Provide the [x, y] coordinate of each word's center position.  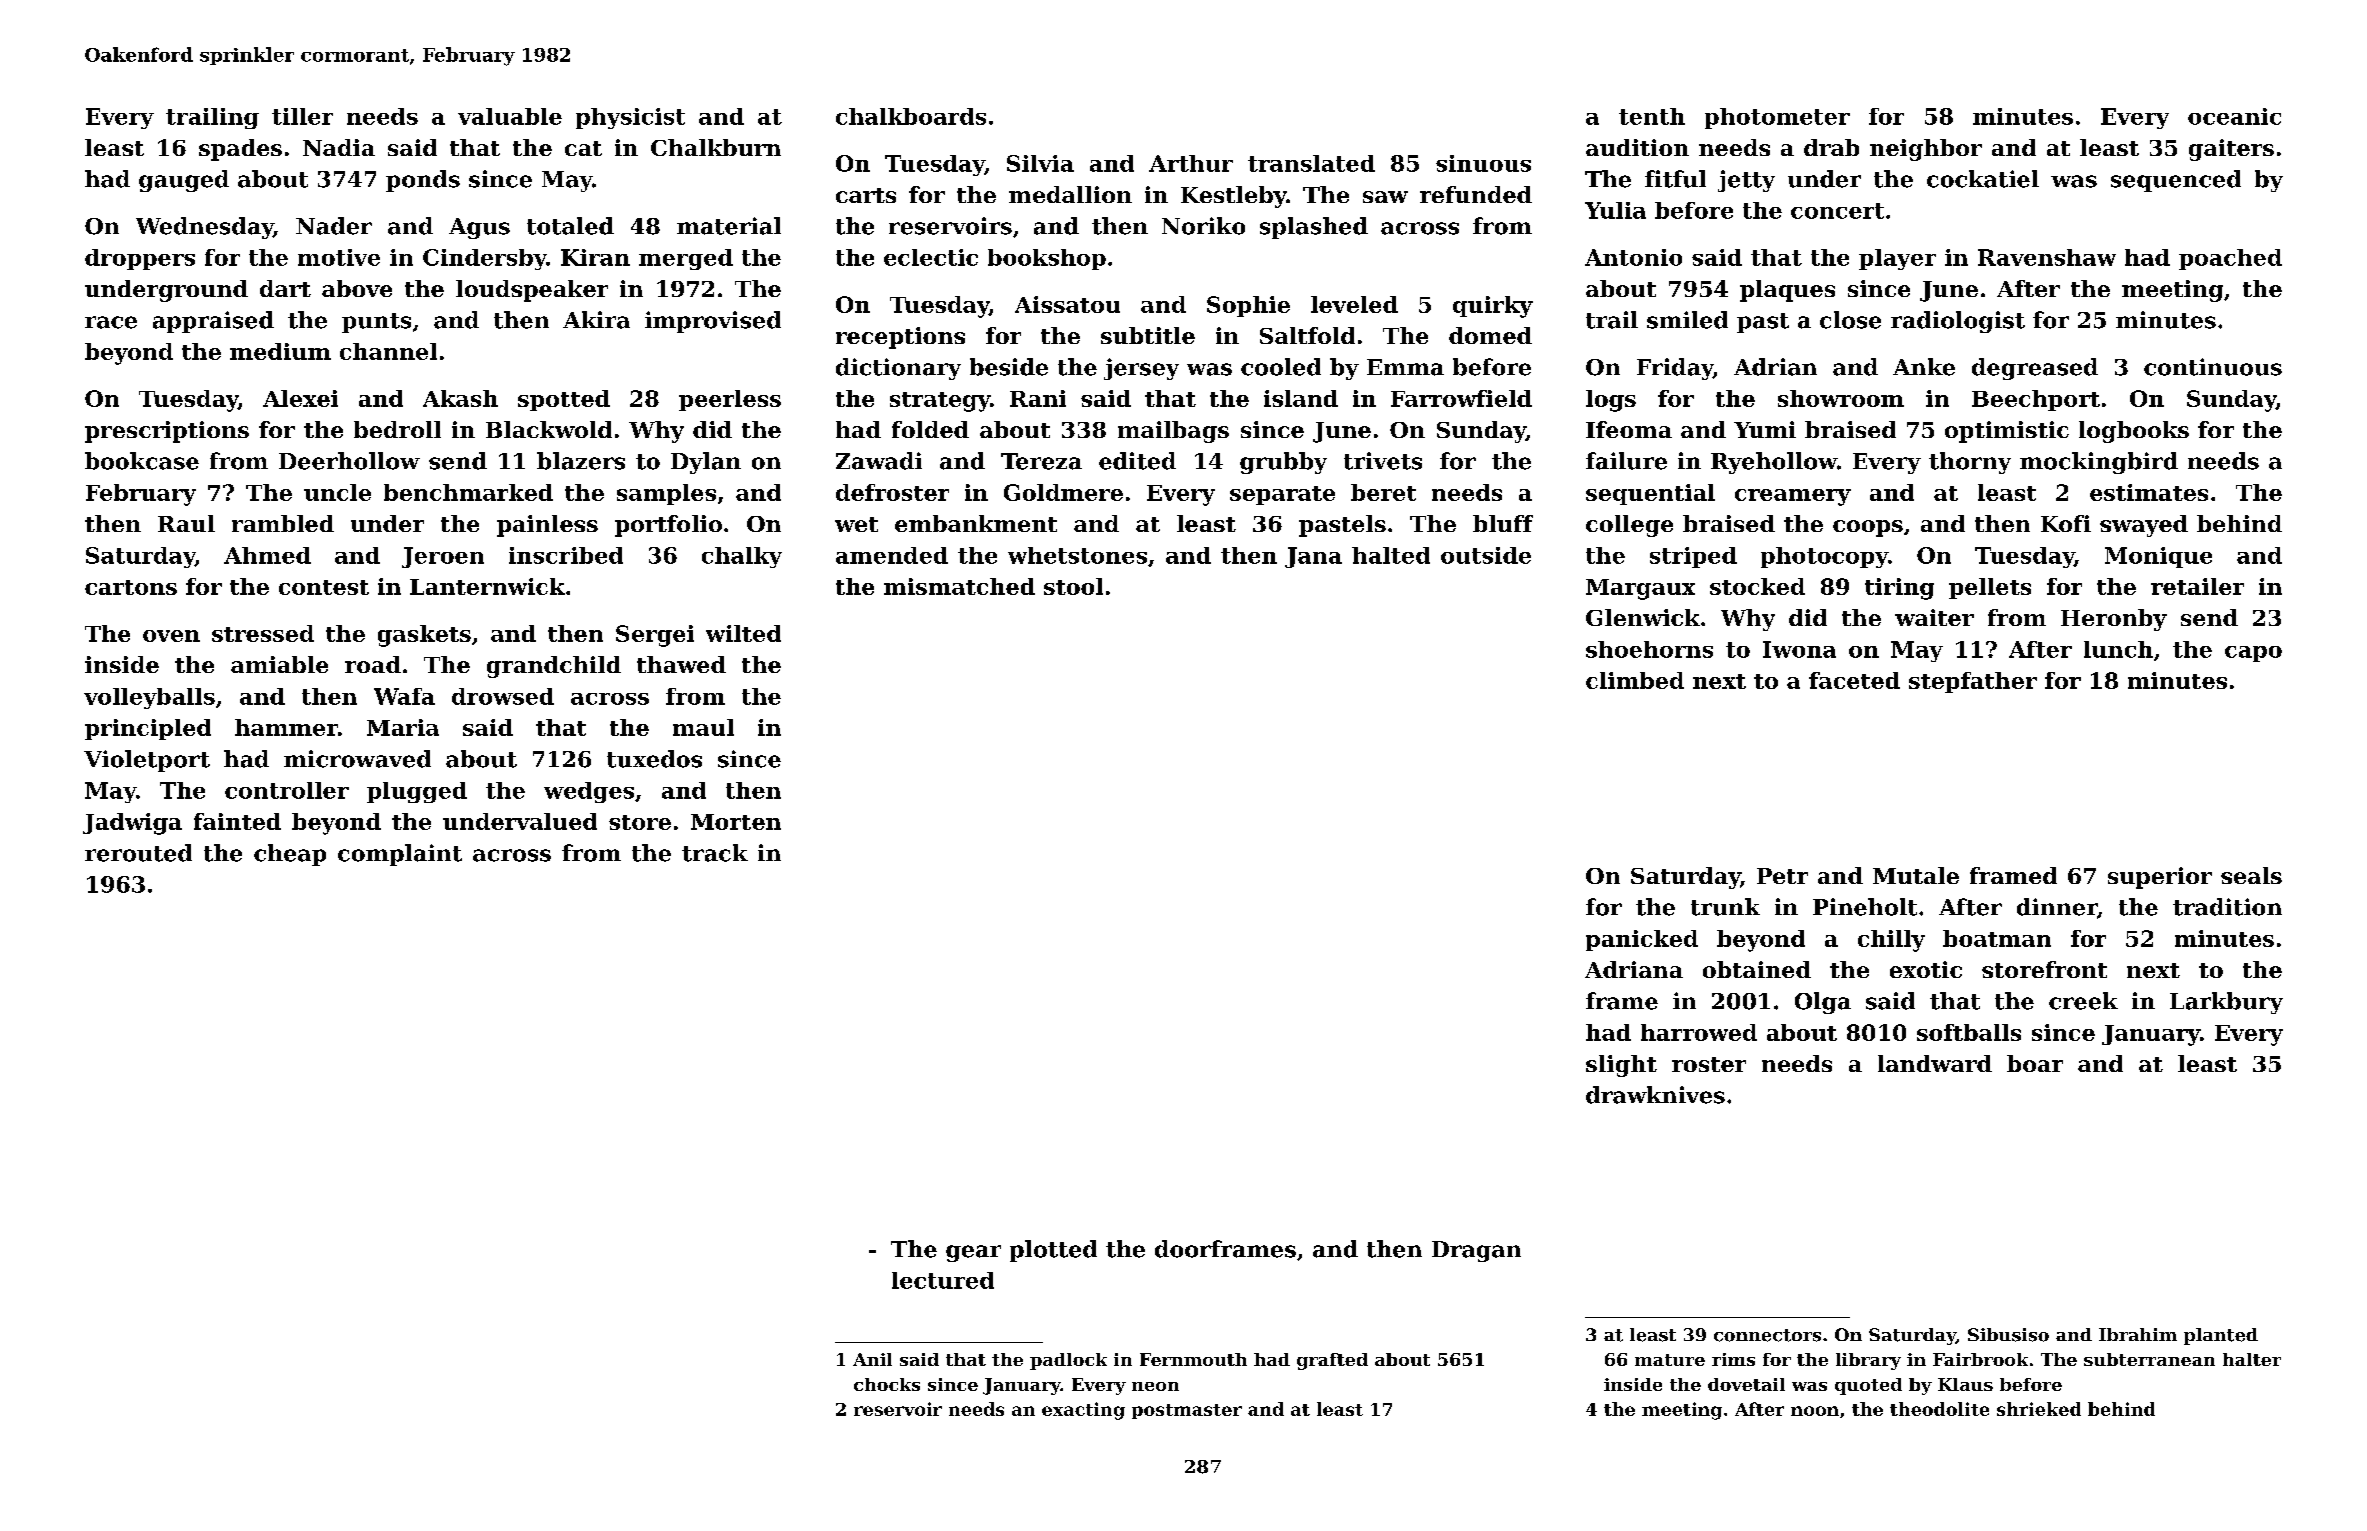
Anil [872, 1359]
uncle [337, 492]
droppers [140, 259]
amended [892, 555]
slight [1621, 1066]
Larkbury [2226, 1003]
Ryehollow [1774, 463]
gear [973, 1253]
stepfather [1973, 682]
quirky [1493, 307]
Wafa [404, 696]
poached [2230, 259]
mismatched [959, 586]
